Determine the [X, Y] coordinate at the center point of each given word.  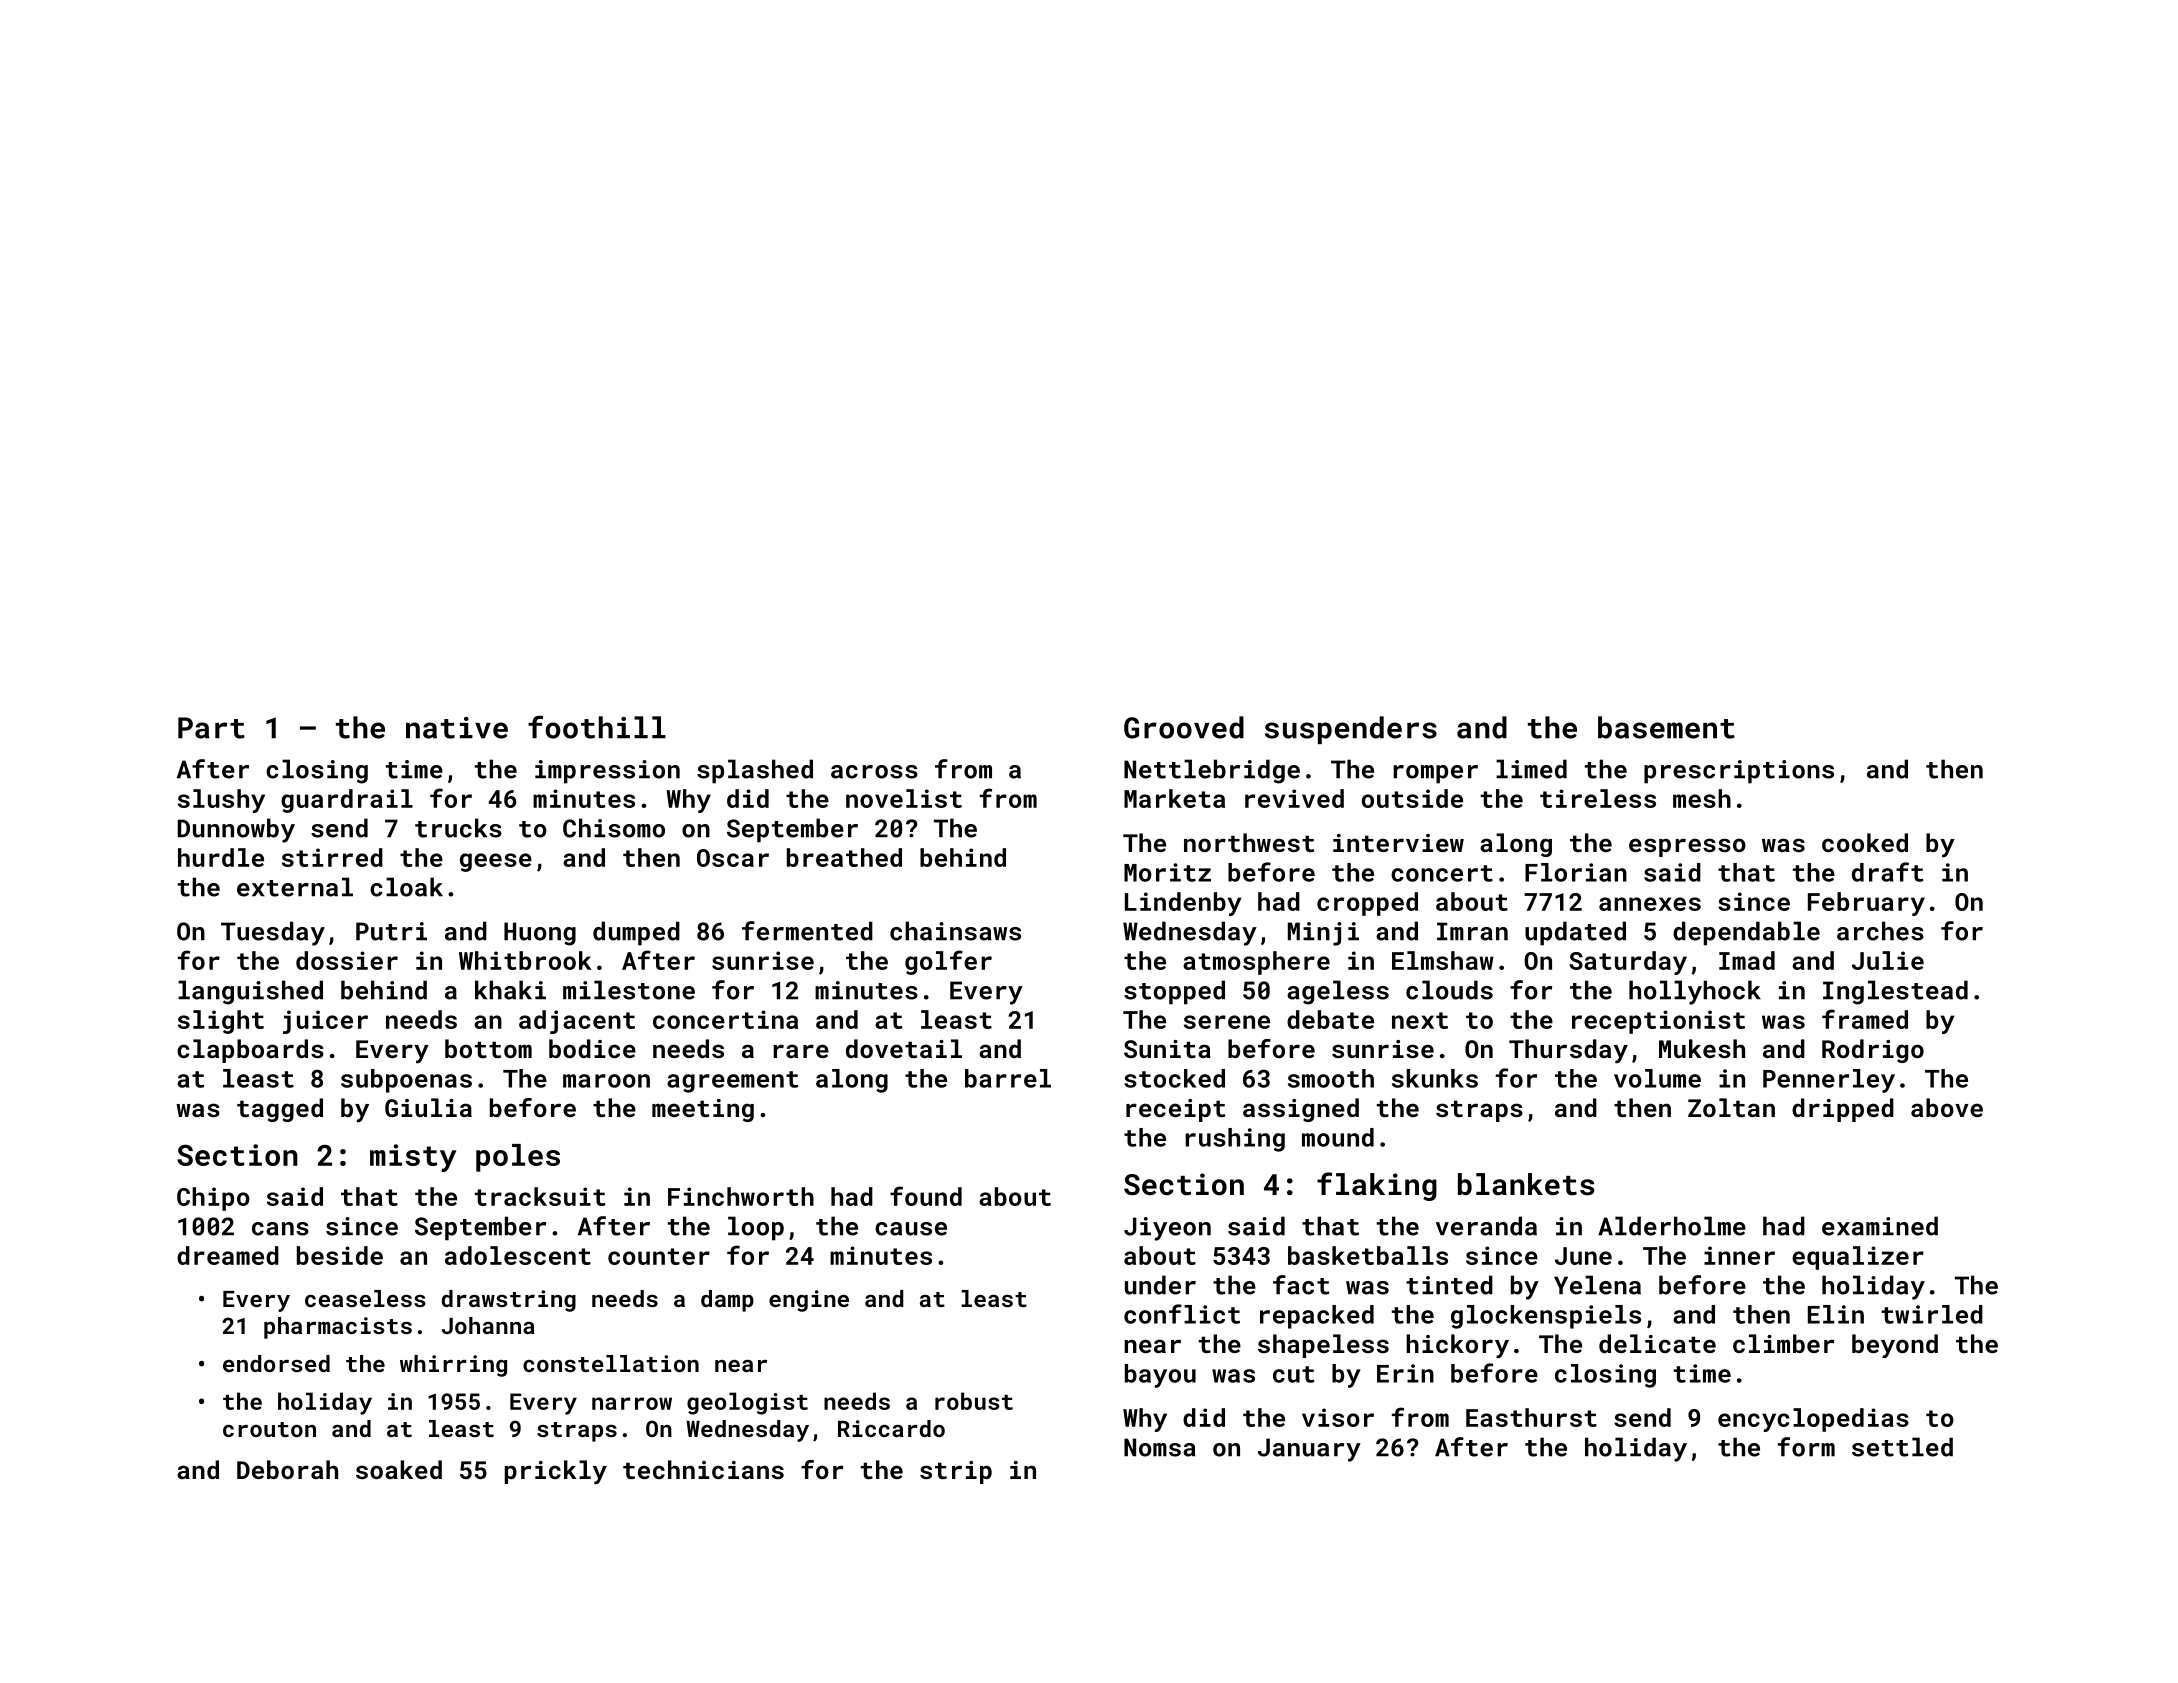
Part [211, 728]
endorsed [276, 1363]
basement [1666, 727]
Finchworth [741, 1196]
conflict [1182, 1314]
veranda [1486, 1226]
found [926, 1196]
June [1583, 1256]
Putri [391, 931]
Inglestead [1895, 992]
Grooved [1184, 727]
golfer [948, 962]
